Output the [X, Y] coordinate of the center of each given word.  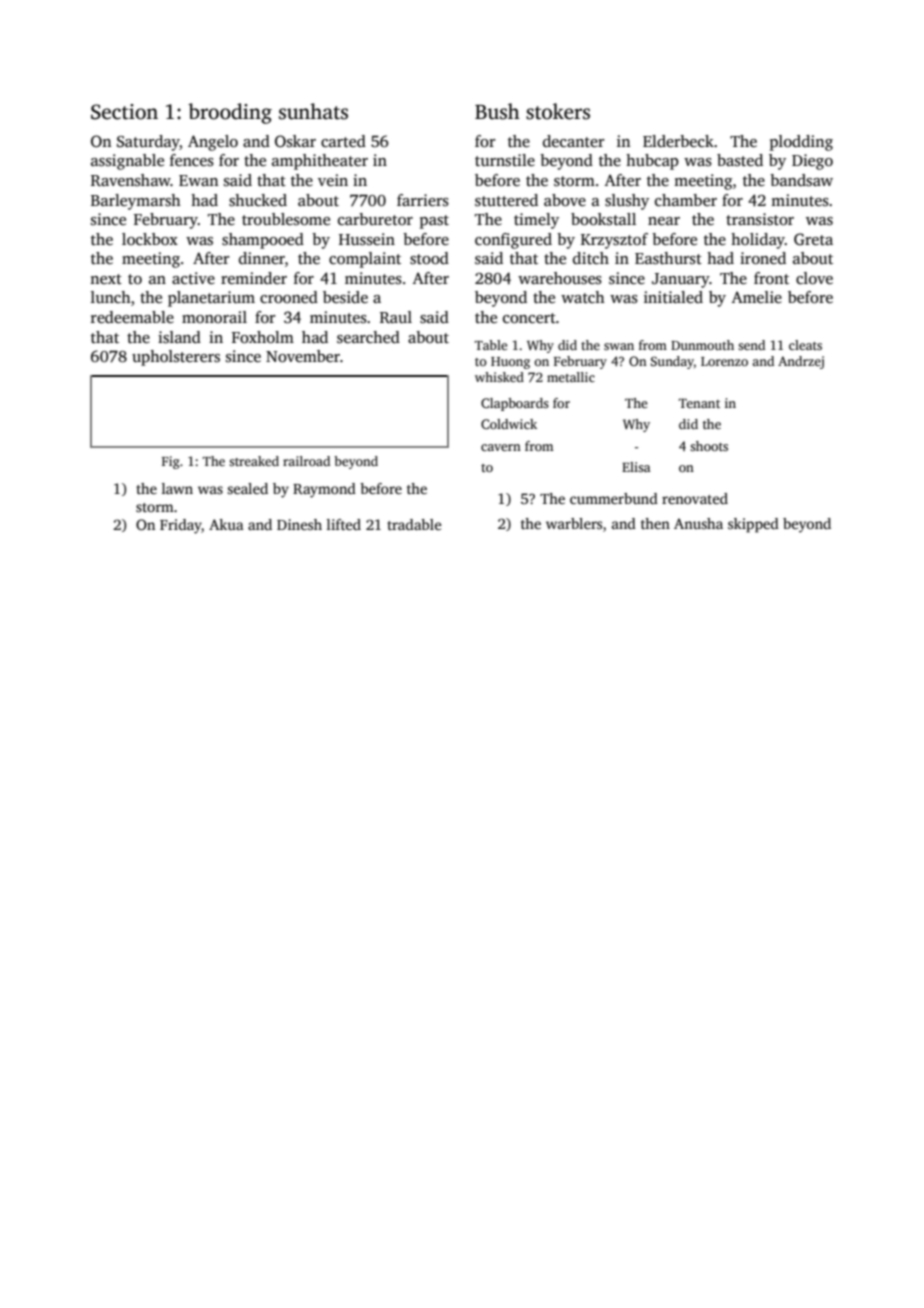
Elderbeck [678, 141]
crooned [289, 297]
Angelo [213, 143]
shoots [709, 446]
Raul [396, 317]
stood [429, 258]
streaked [254, 461]
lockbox [150, 239]
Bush [497, 111]
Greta [813, 239]
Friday [181, 526]
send [751, 345]
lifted [344, 524]
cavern [501, 447]
